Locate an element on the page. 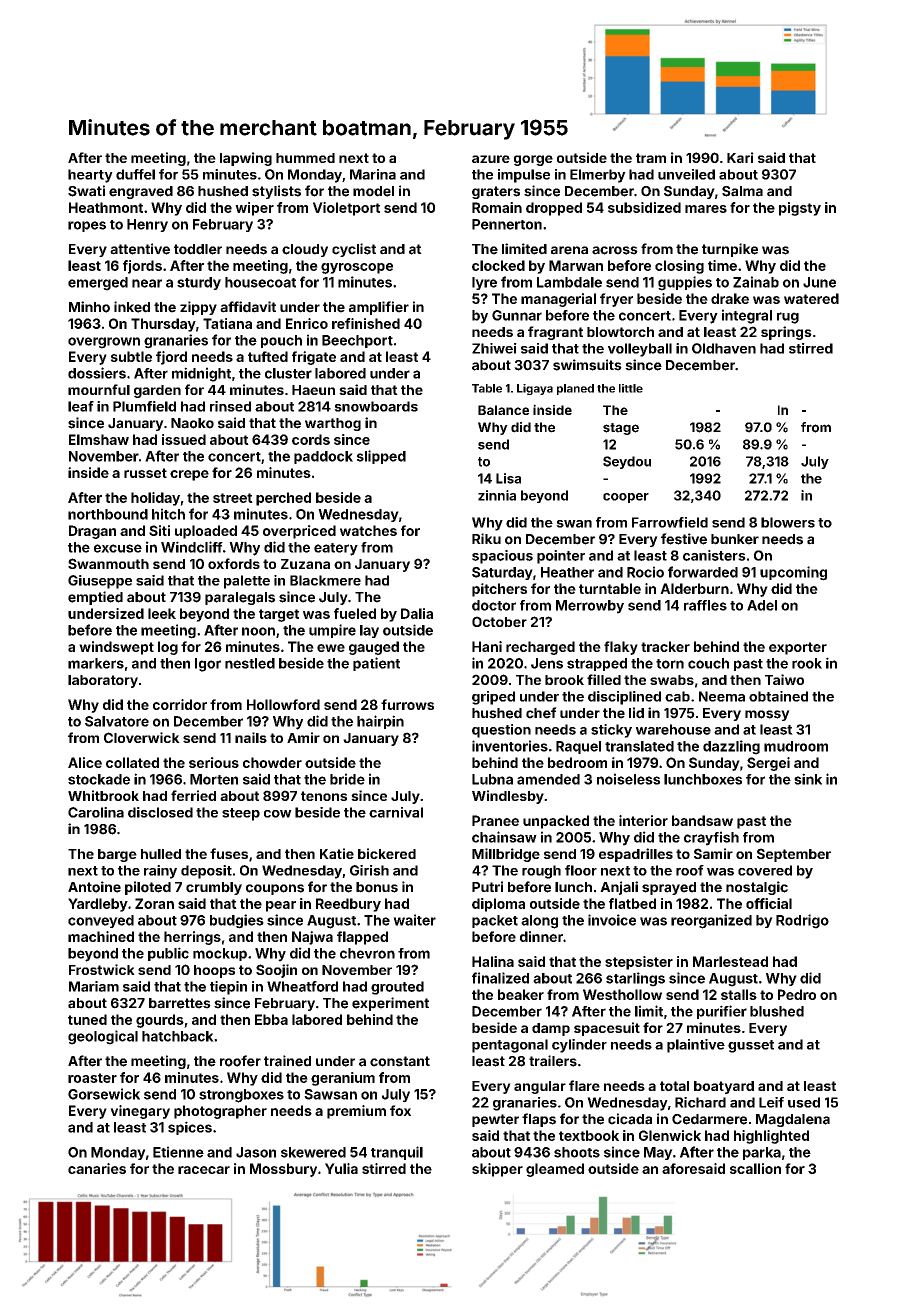  amplifier is located at coordinates (379, 308).
